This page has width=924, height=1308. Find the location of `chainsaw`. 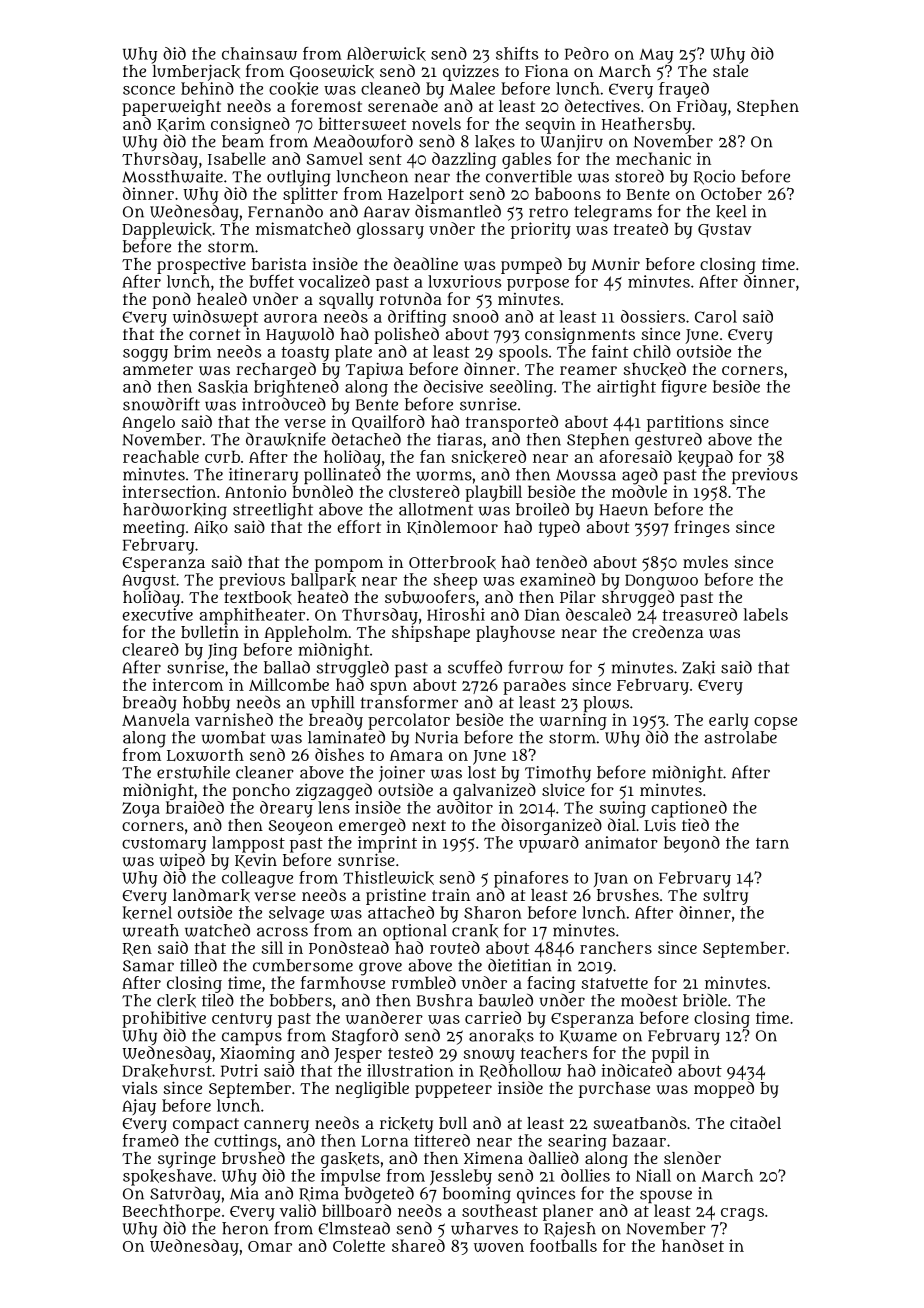

chainsaw is located at coordinates (259, 53).
